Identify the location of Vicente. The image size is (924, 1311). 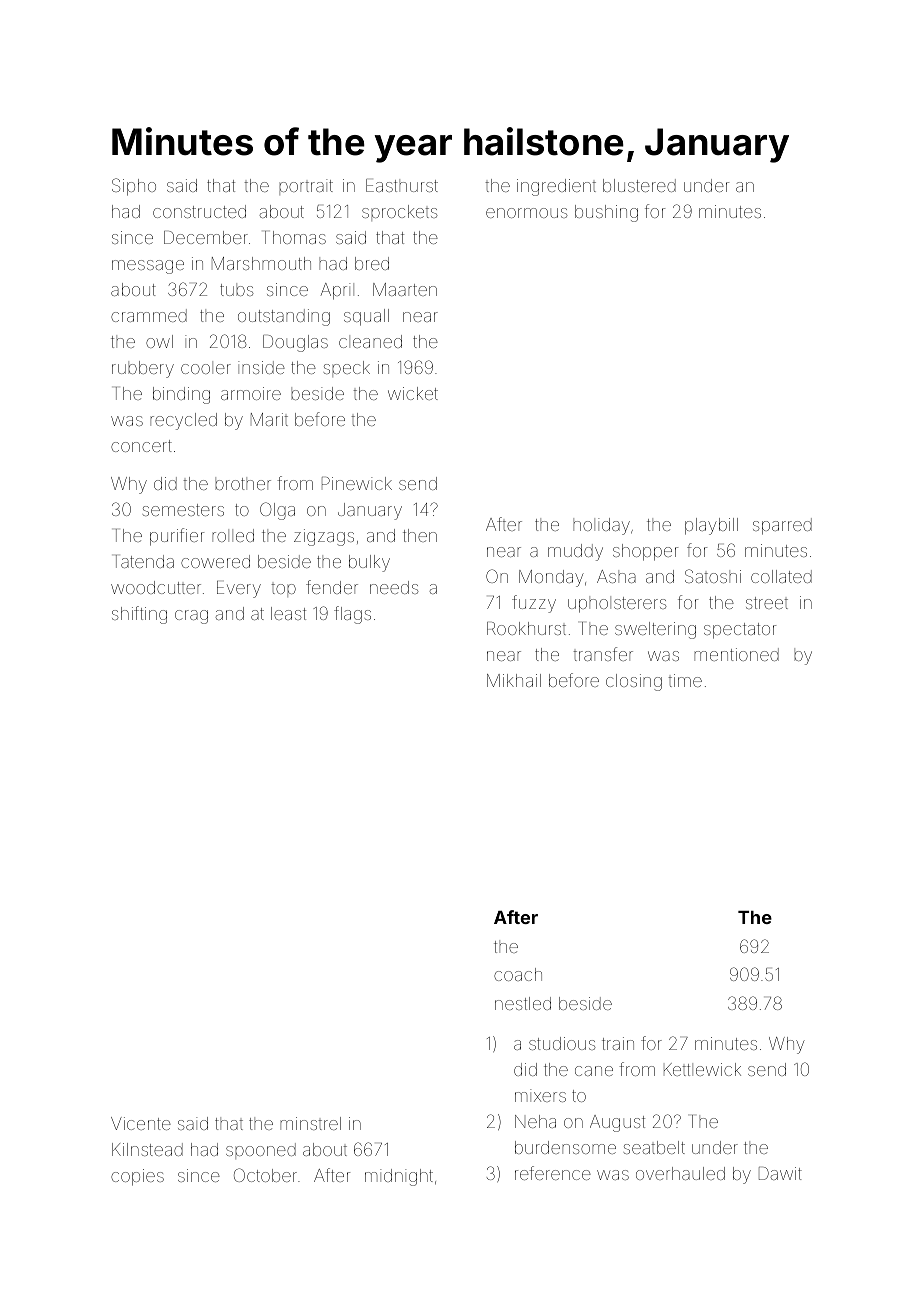
(141, 1123).
